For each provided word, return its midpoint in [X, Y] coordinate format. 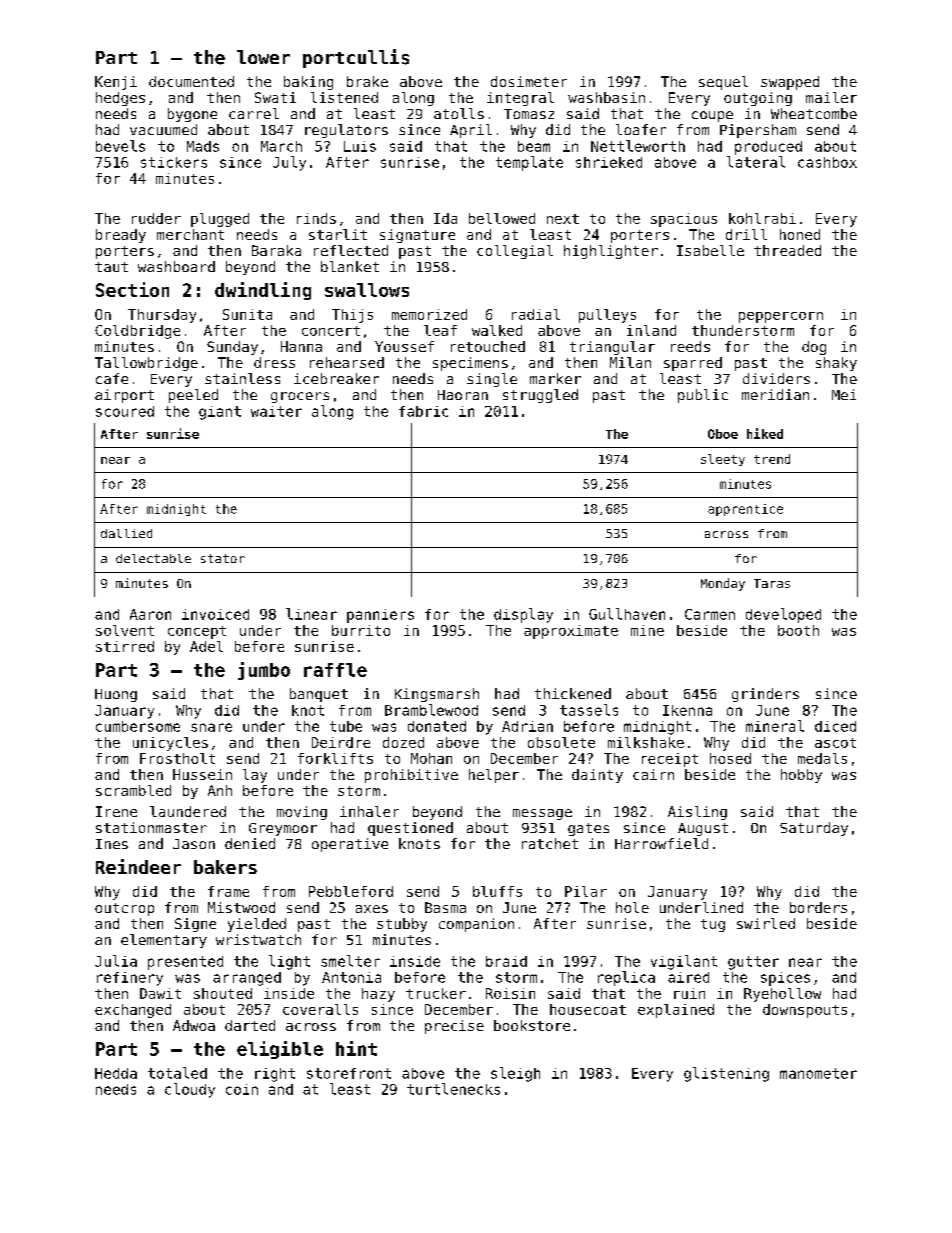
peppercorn [781, 317]
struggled [540, 396]
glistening [726, 1074]
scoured [125, 411]
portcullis [356, 58]
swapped [790, 83]
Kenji [116, 83]
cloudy [190, 1090]
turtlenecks [453, 1089]
